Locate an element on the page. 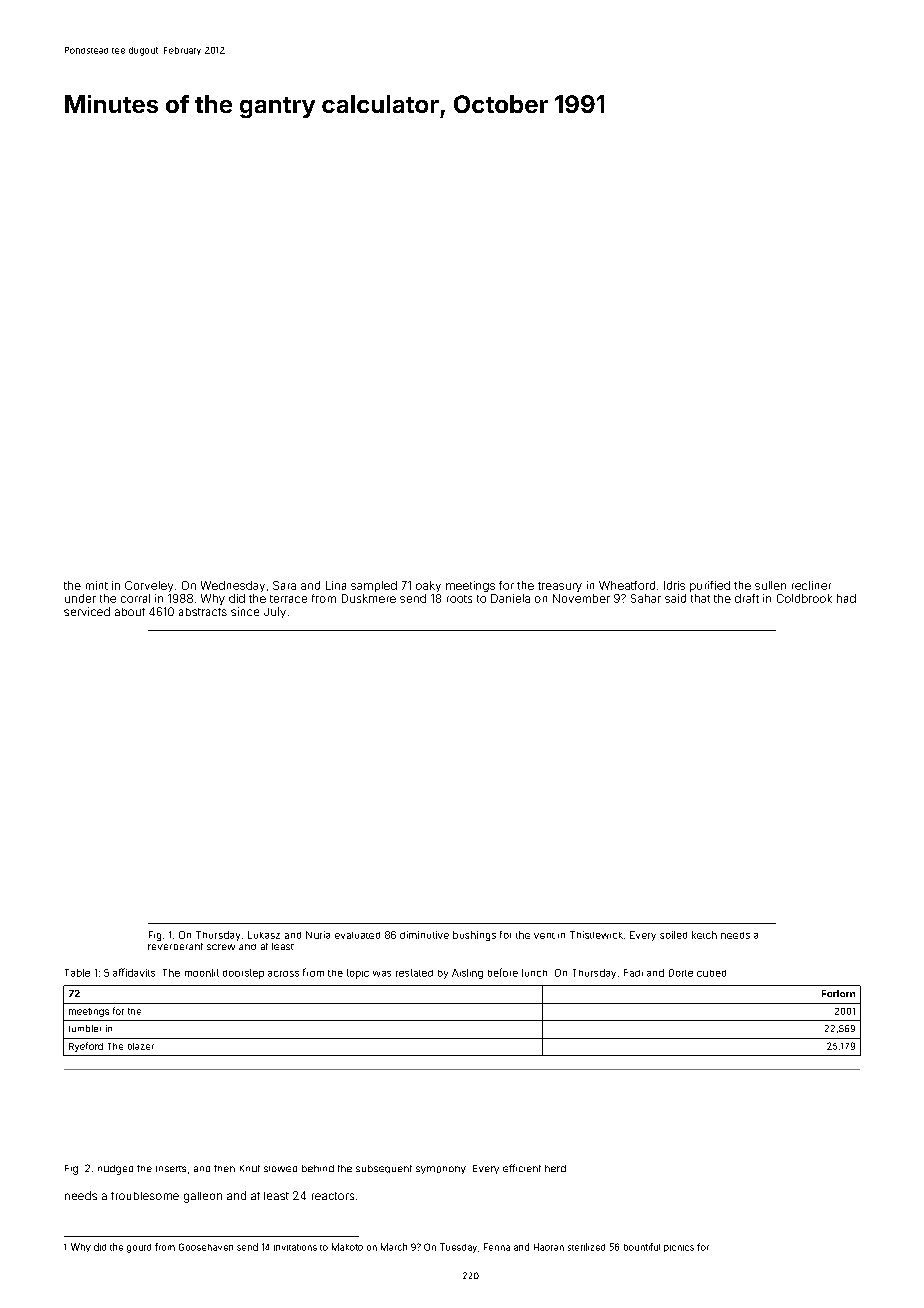 The image size is (924, 1308). mint is located at coordinates (97, 585).
